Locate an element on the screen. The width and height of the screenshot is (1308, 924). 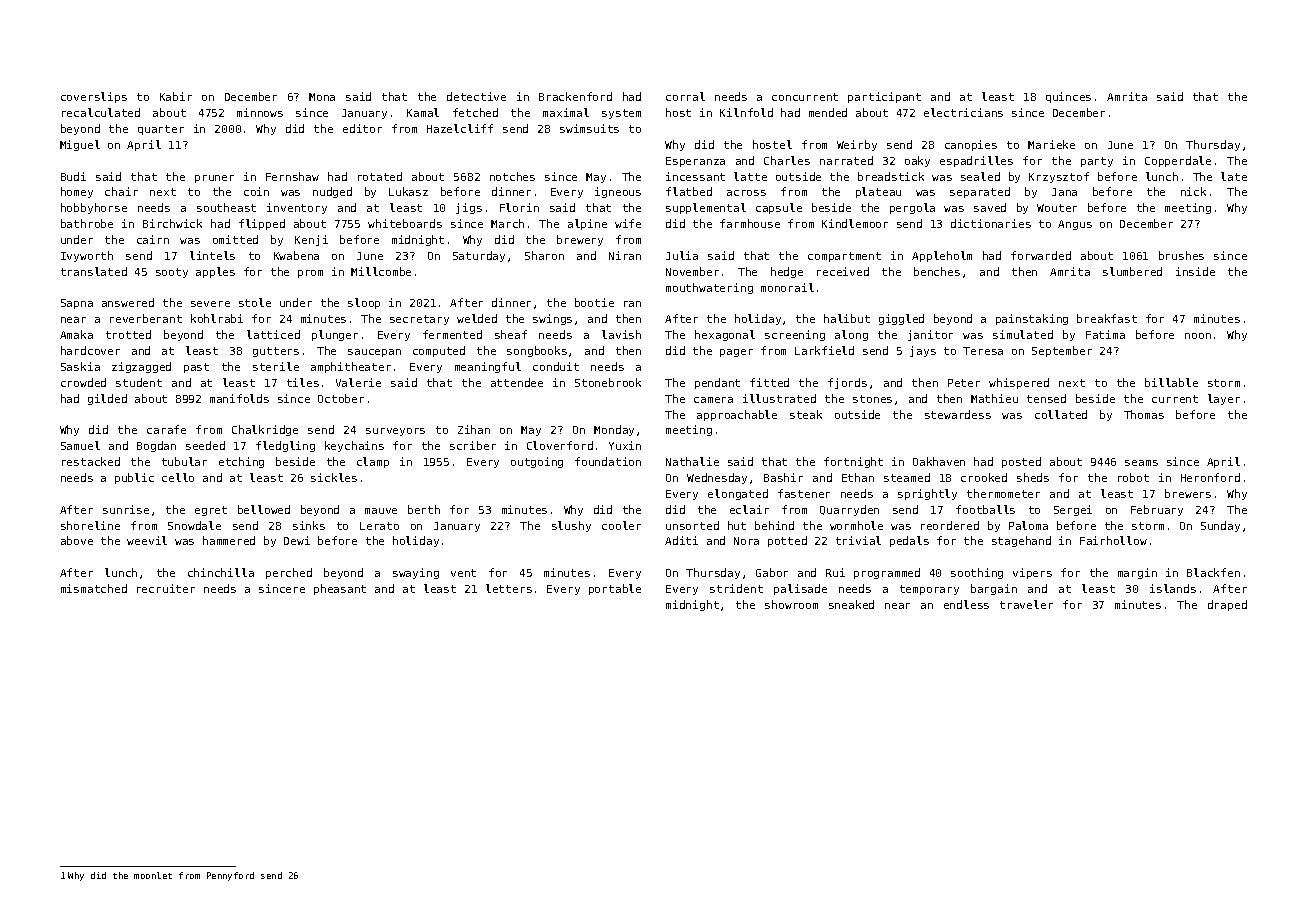
detective is located at coordinates (476, 96).
